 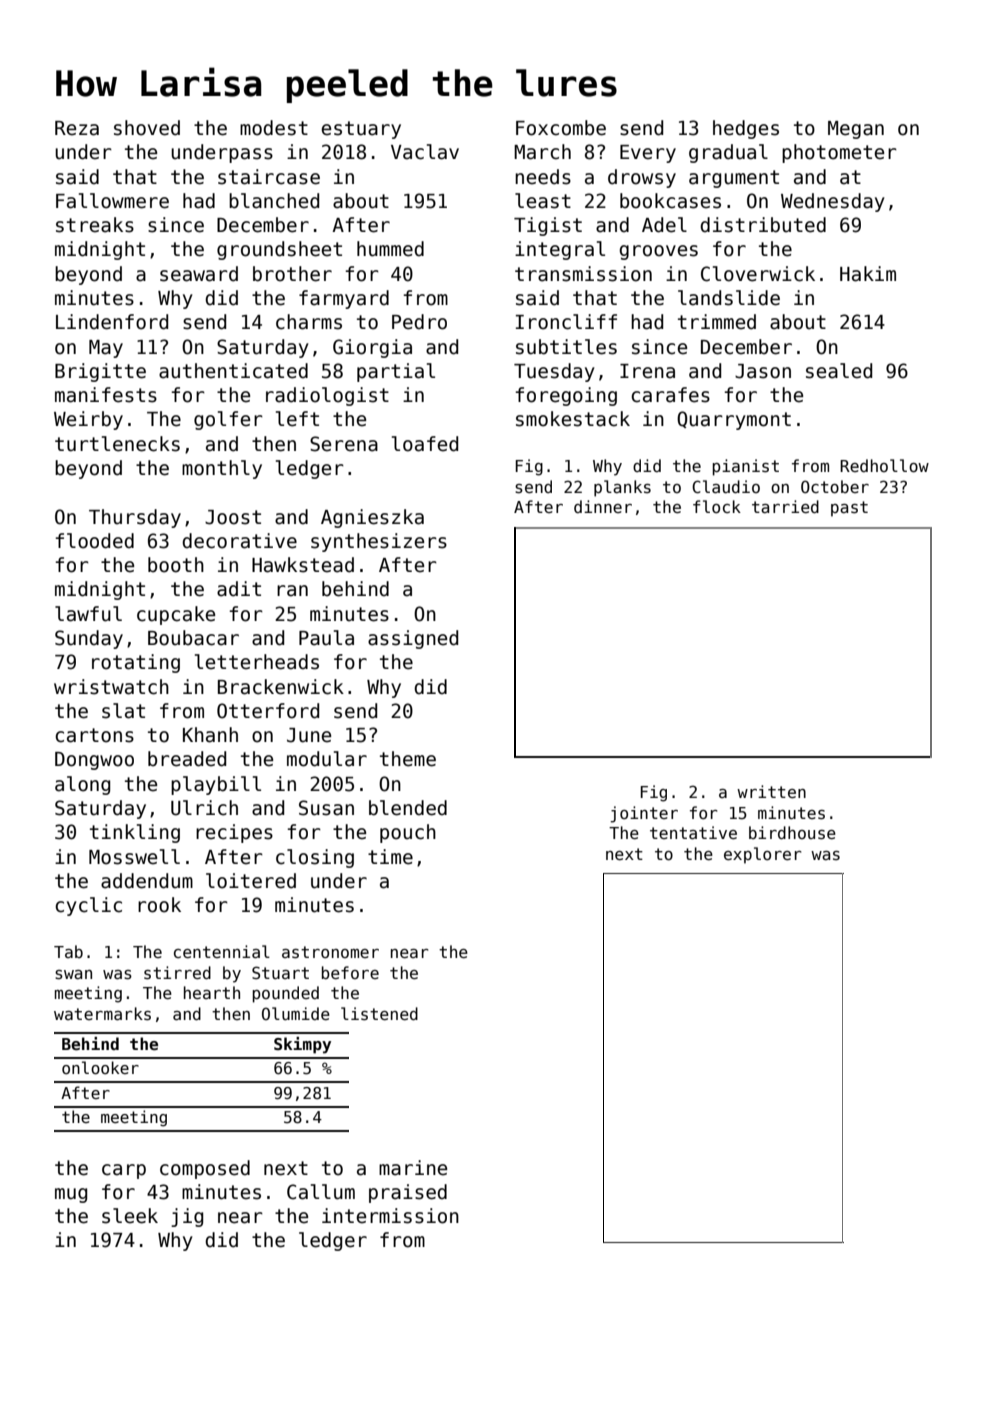 I want to click on cartons, so click(x=94, y=735).
